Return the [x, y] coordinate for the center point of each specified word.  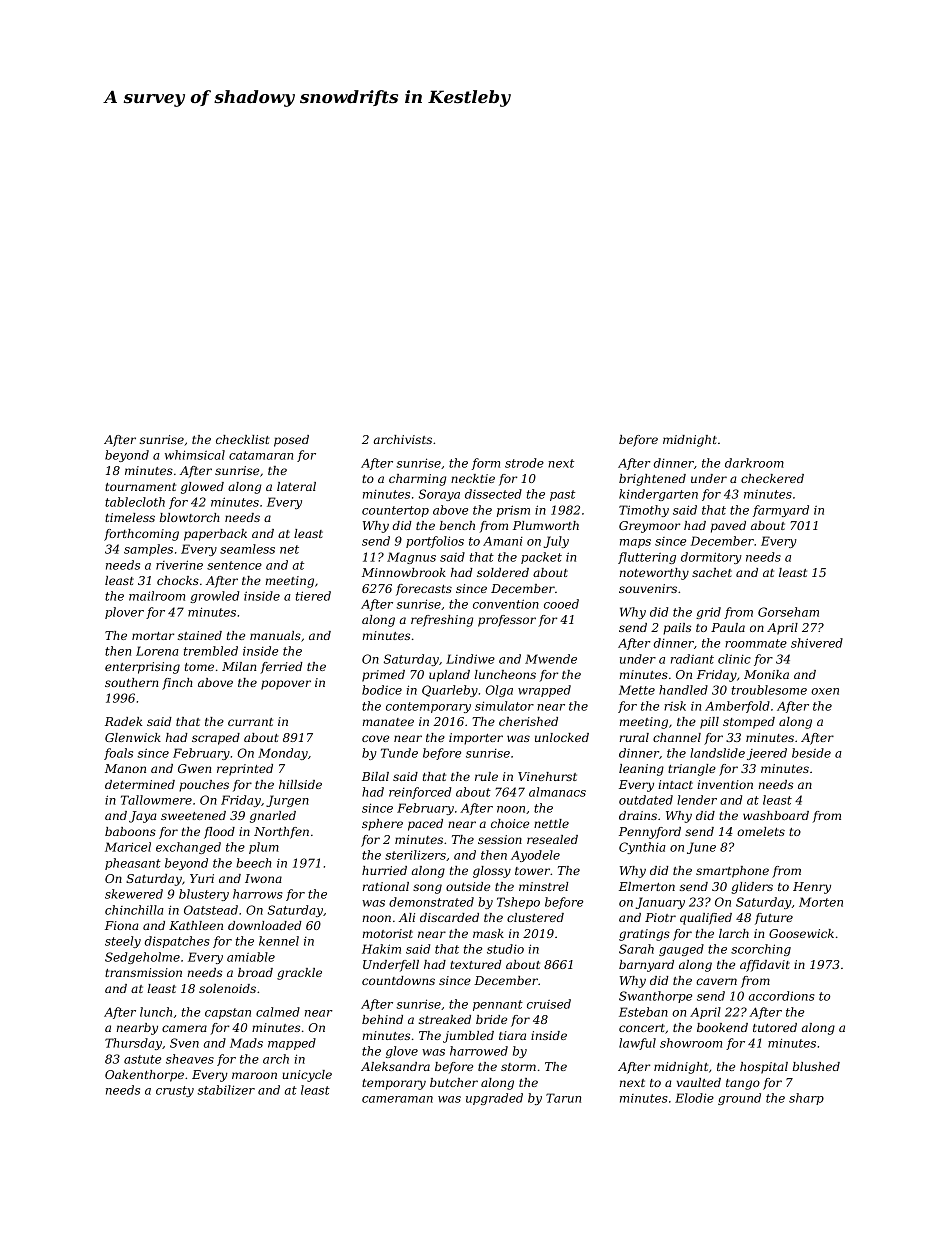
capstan [228, 1013]
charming [417, 480]
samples [148, 550]
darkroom [754, 463]
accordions [781, 996]
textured [476, 964]
